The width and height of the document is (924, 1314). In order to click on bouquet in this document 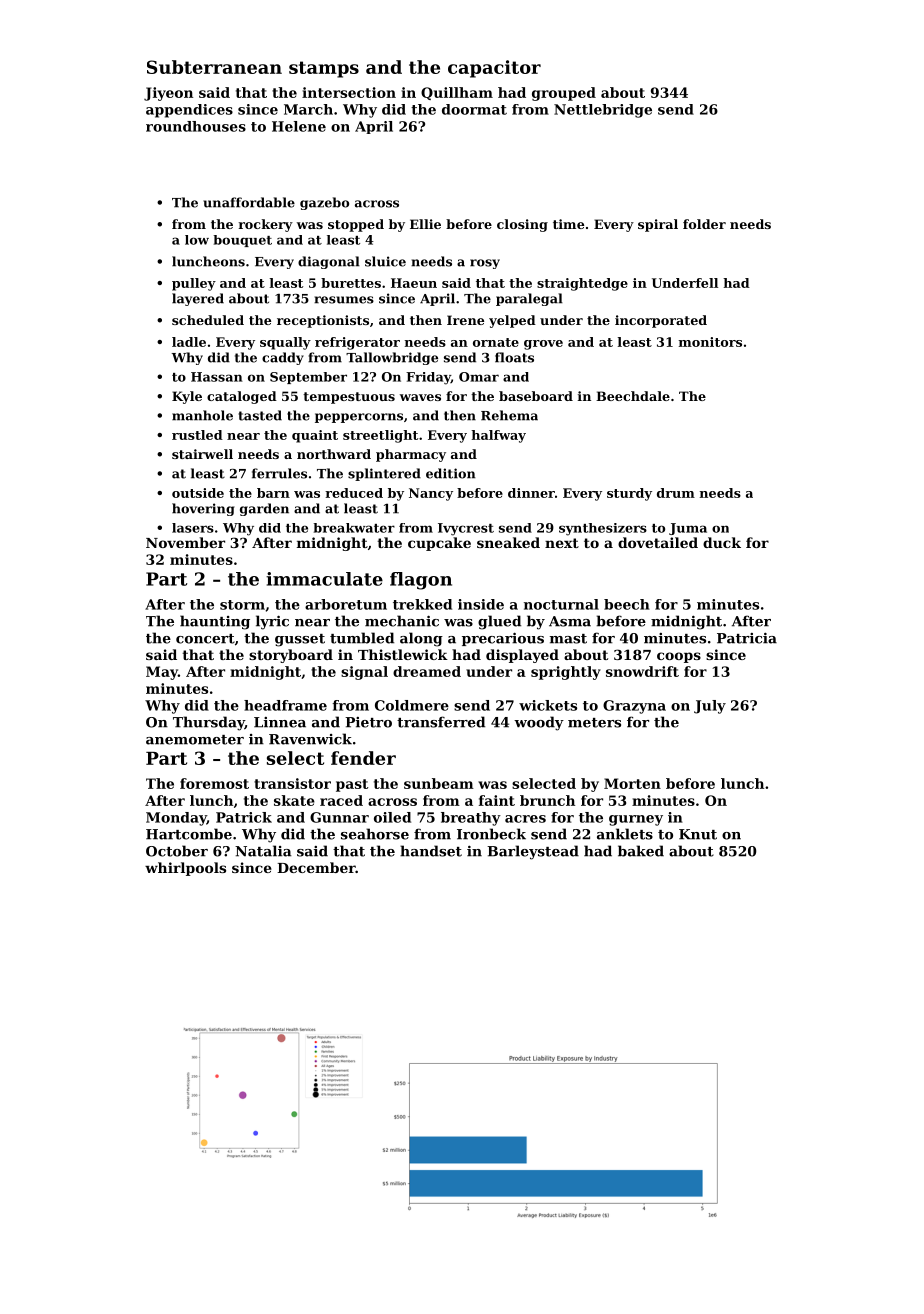, I will do `click(243, 241)`.
